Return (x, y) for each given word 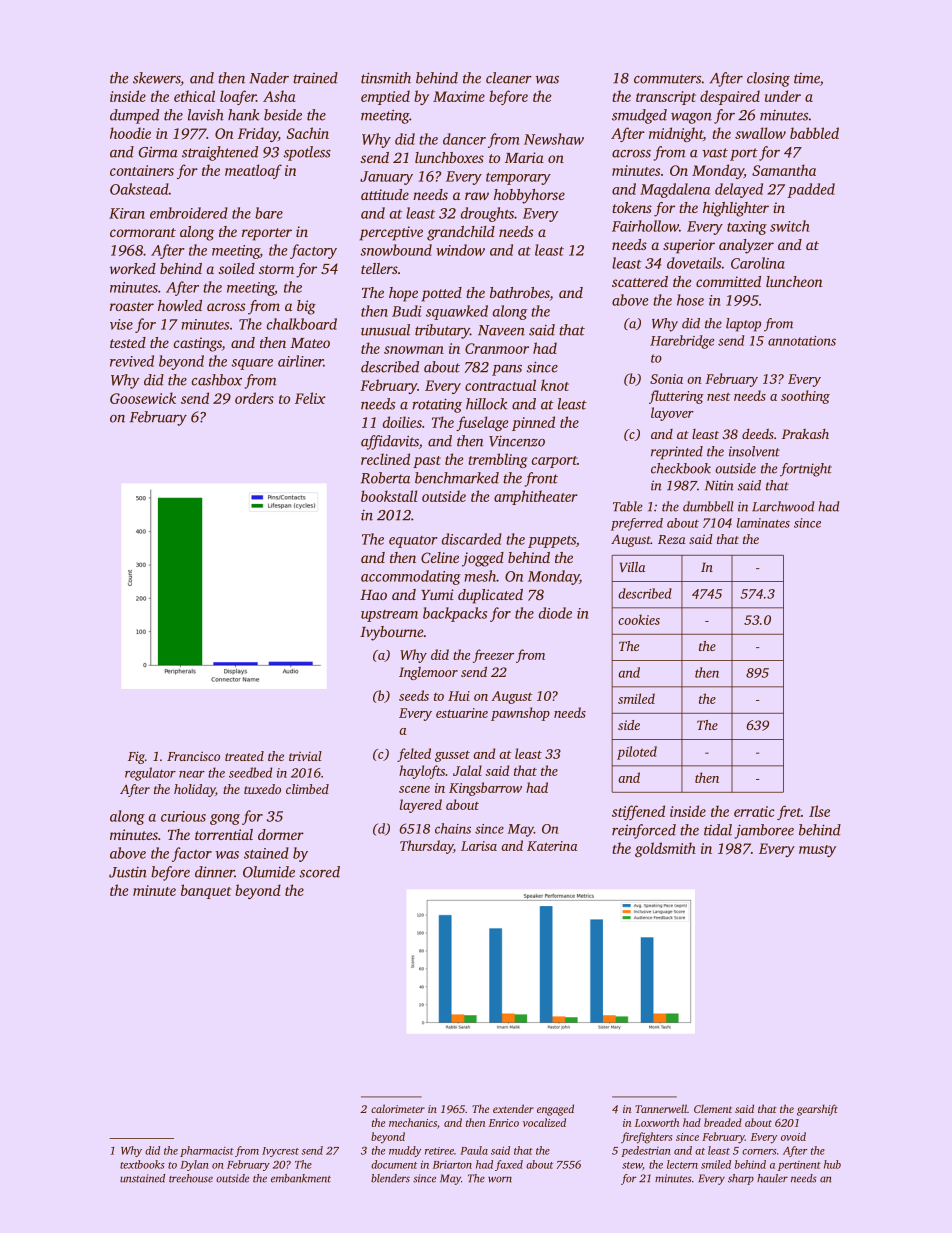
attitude (385, 194)
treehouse (191, 1178)
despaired (730, 97)
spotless (307, 153)
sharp (741, 1179)
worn (500, 1179)
